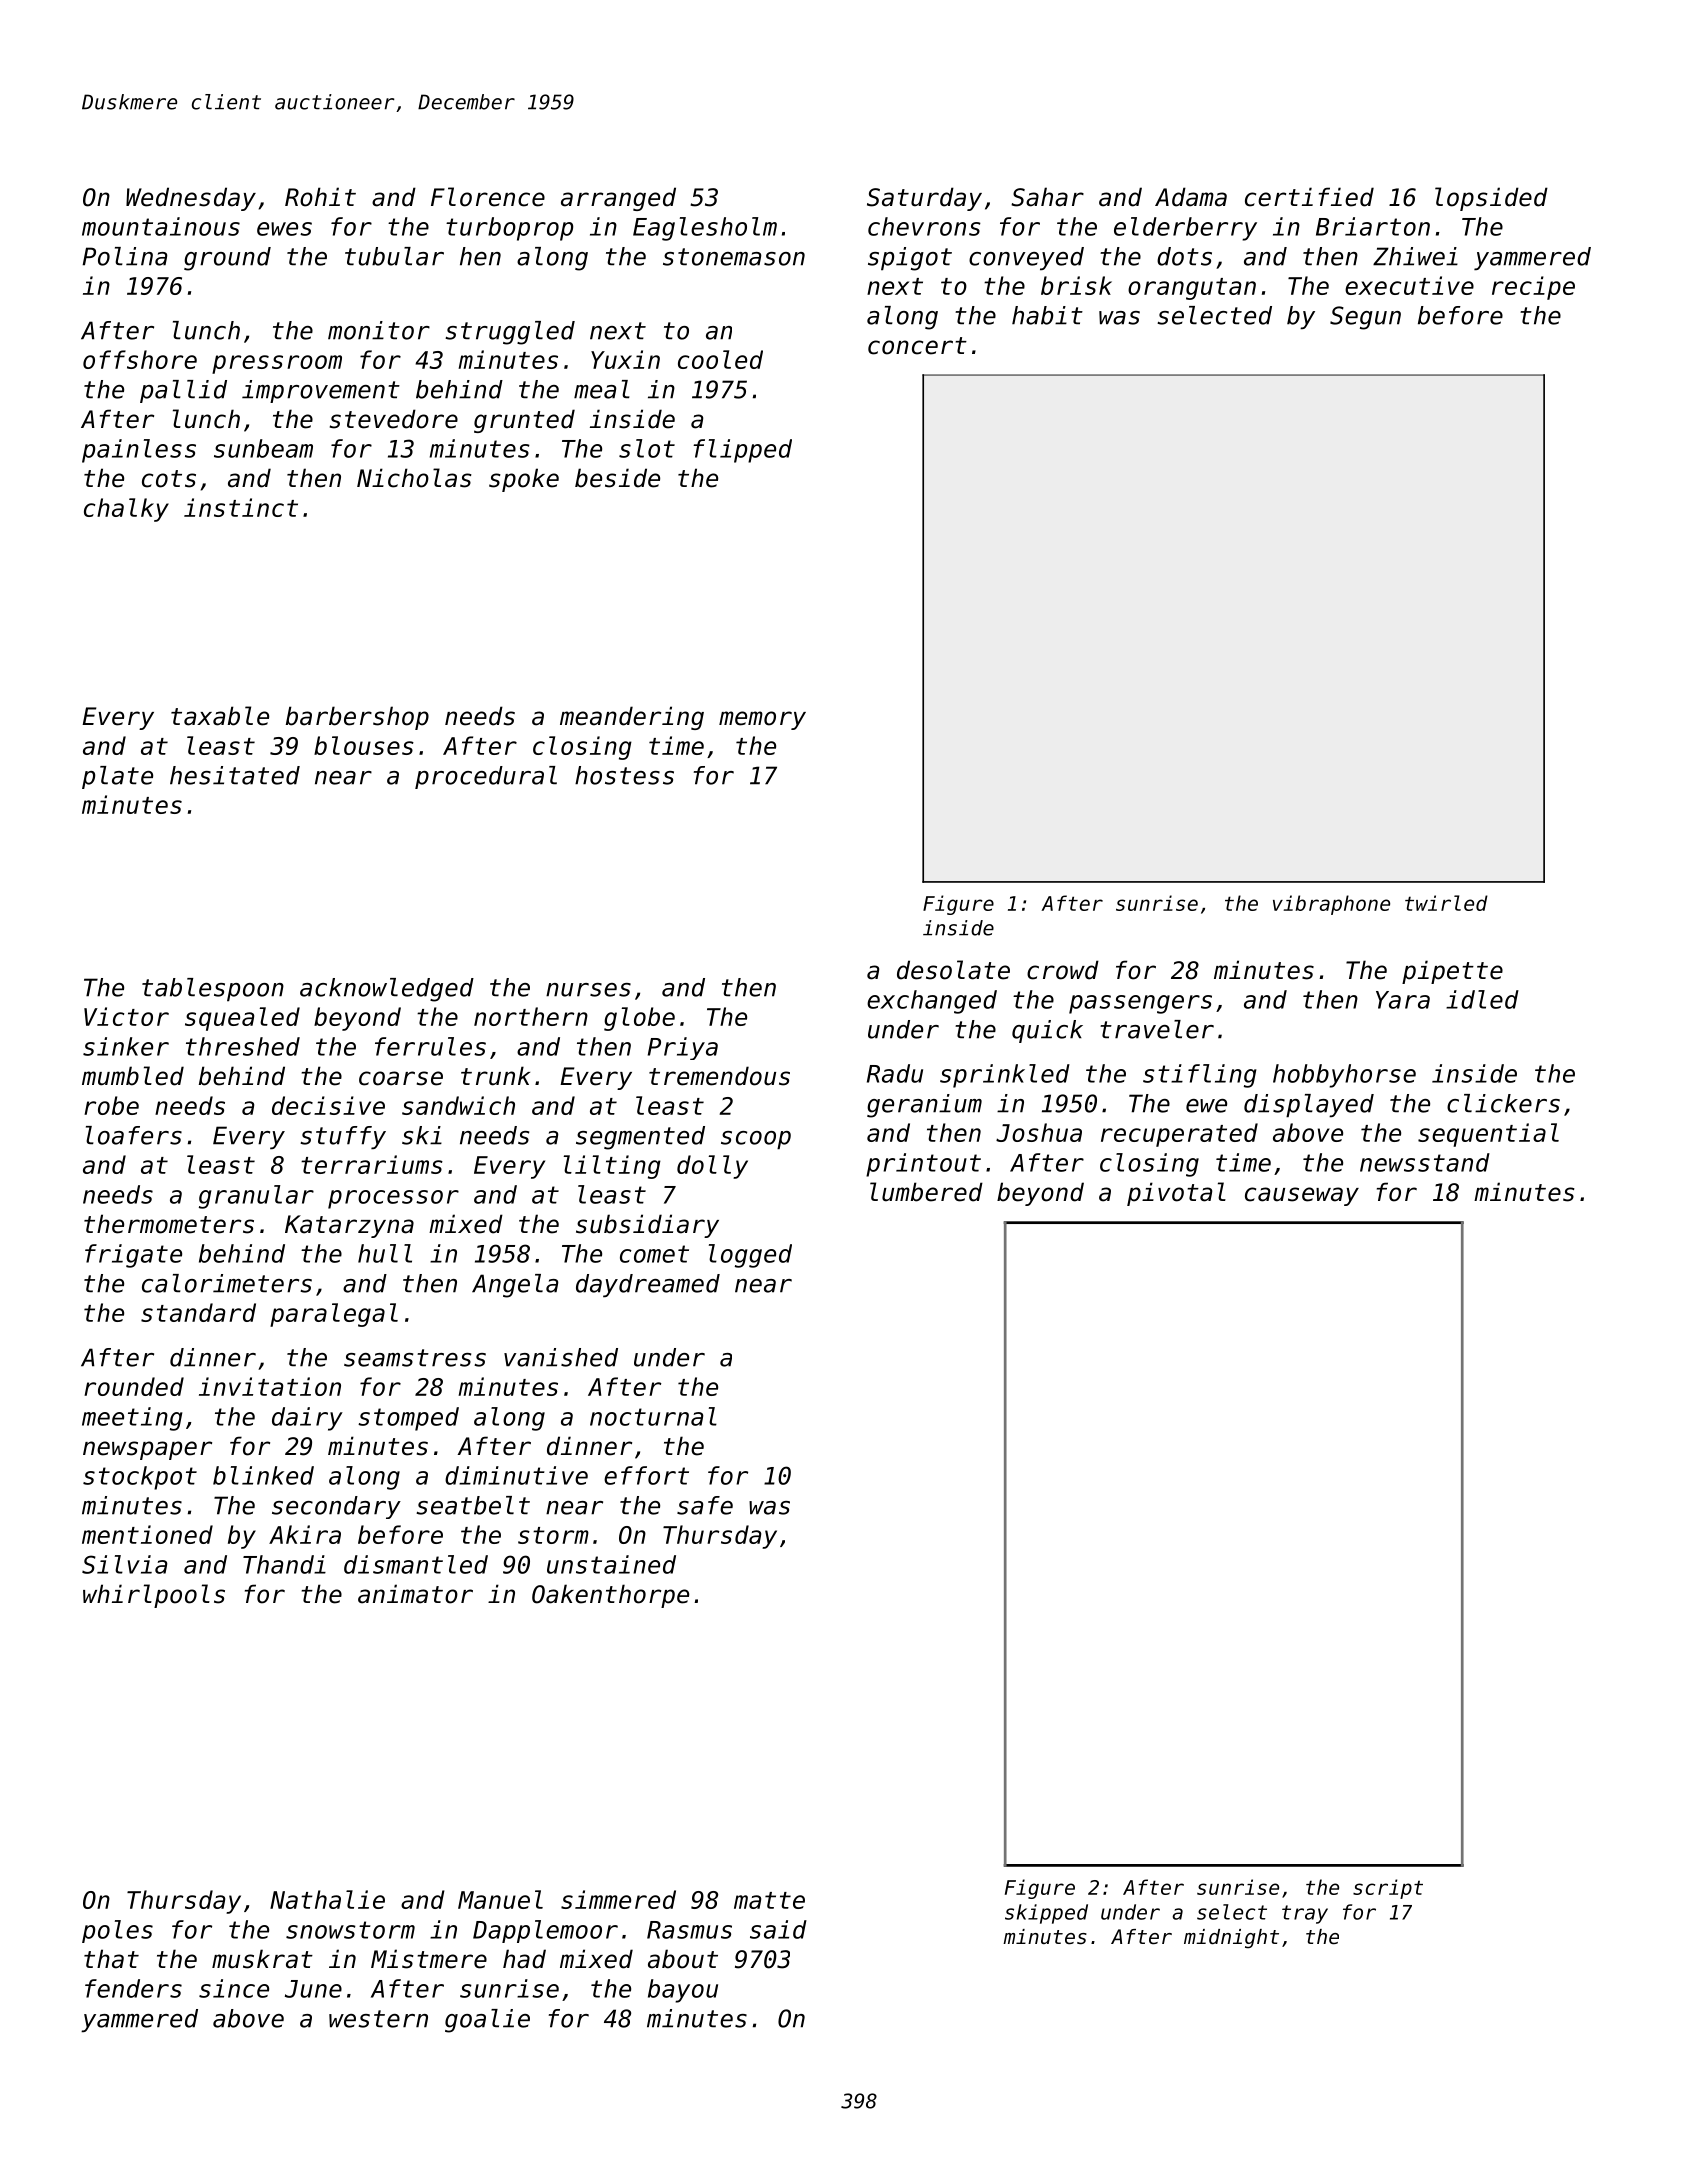 The width and height of the image is (1683, 2178). Describe the element at coordinates (924, 199) in the image. I see `Saturday` at that location.
